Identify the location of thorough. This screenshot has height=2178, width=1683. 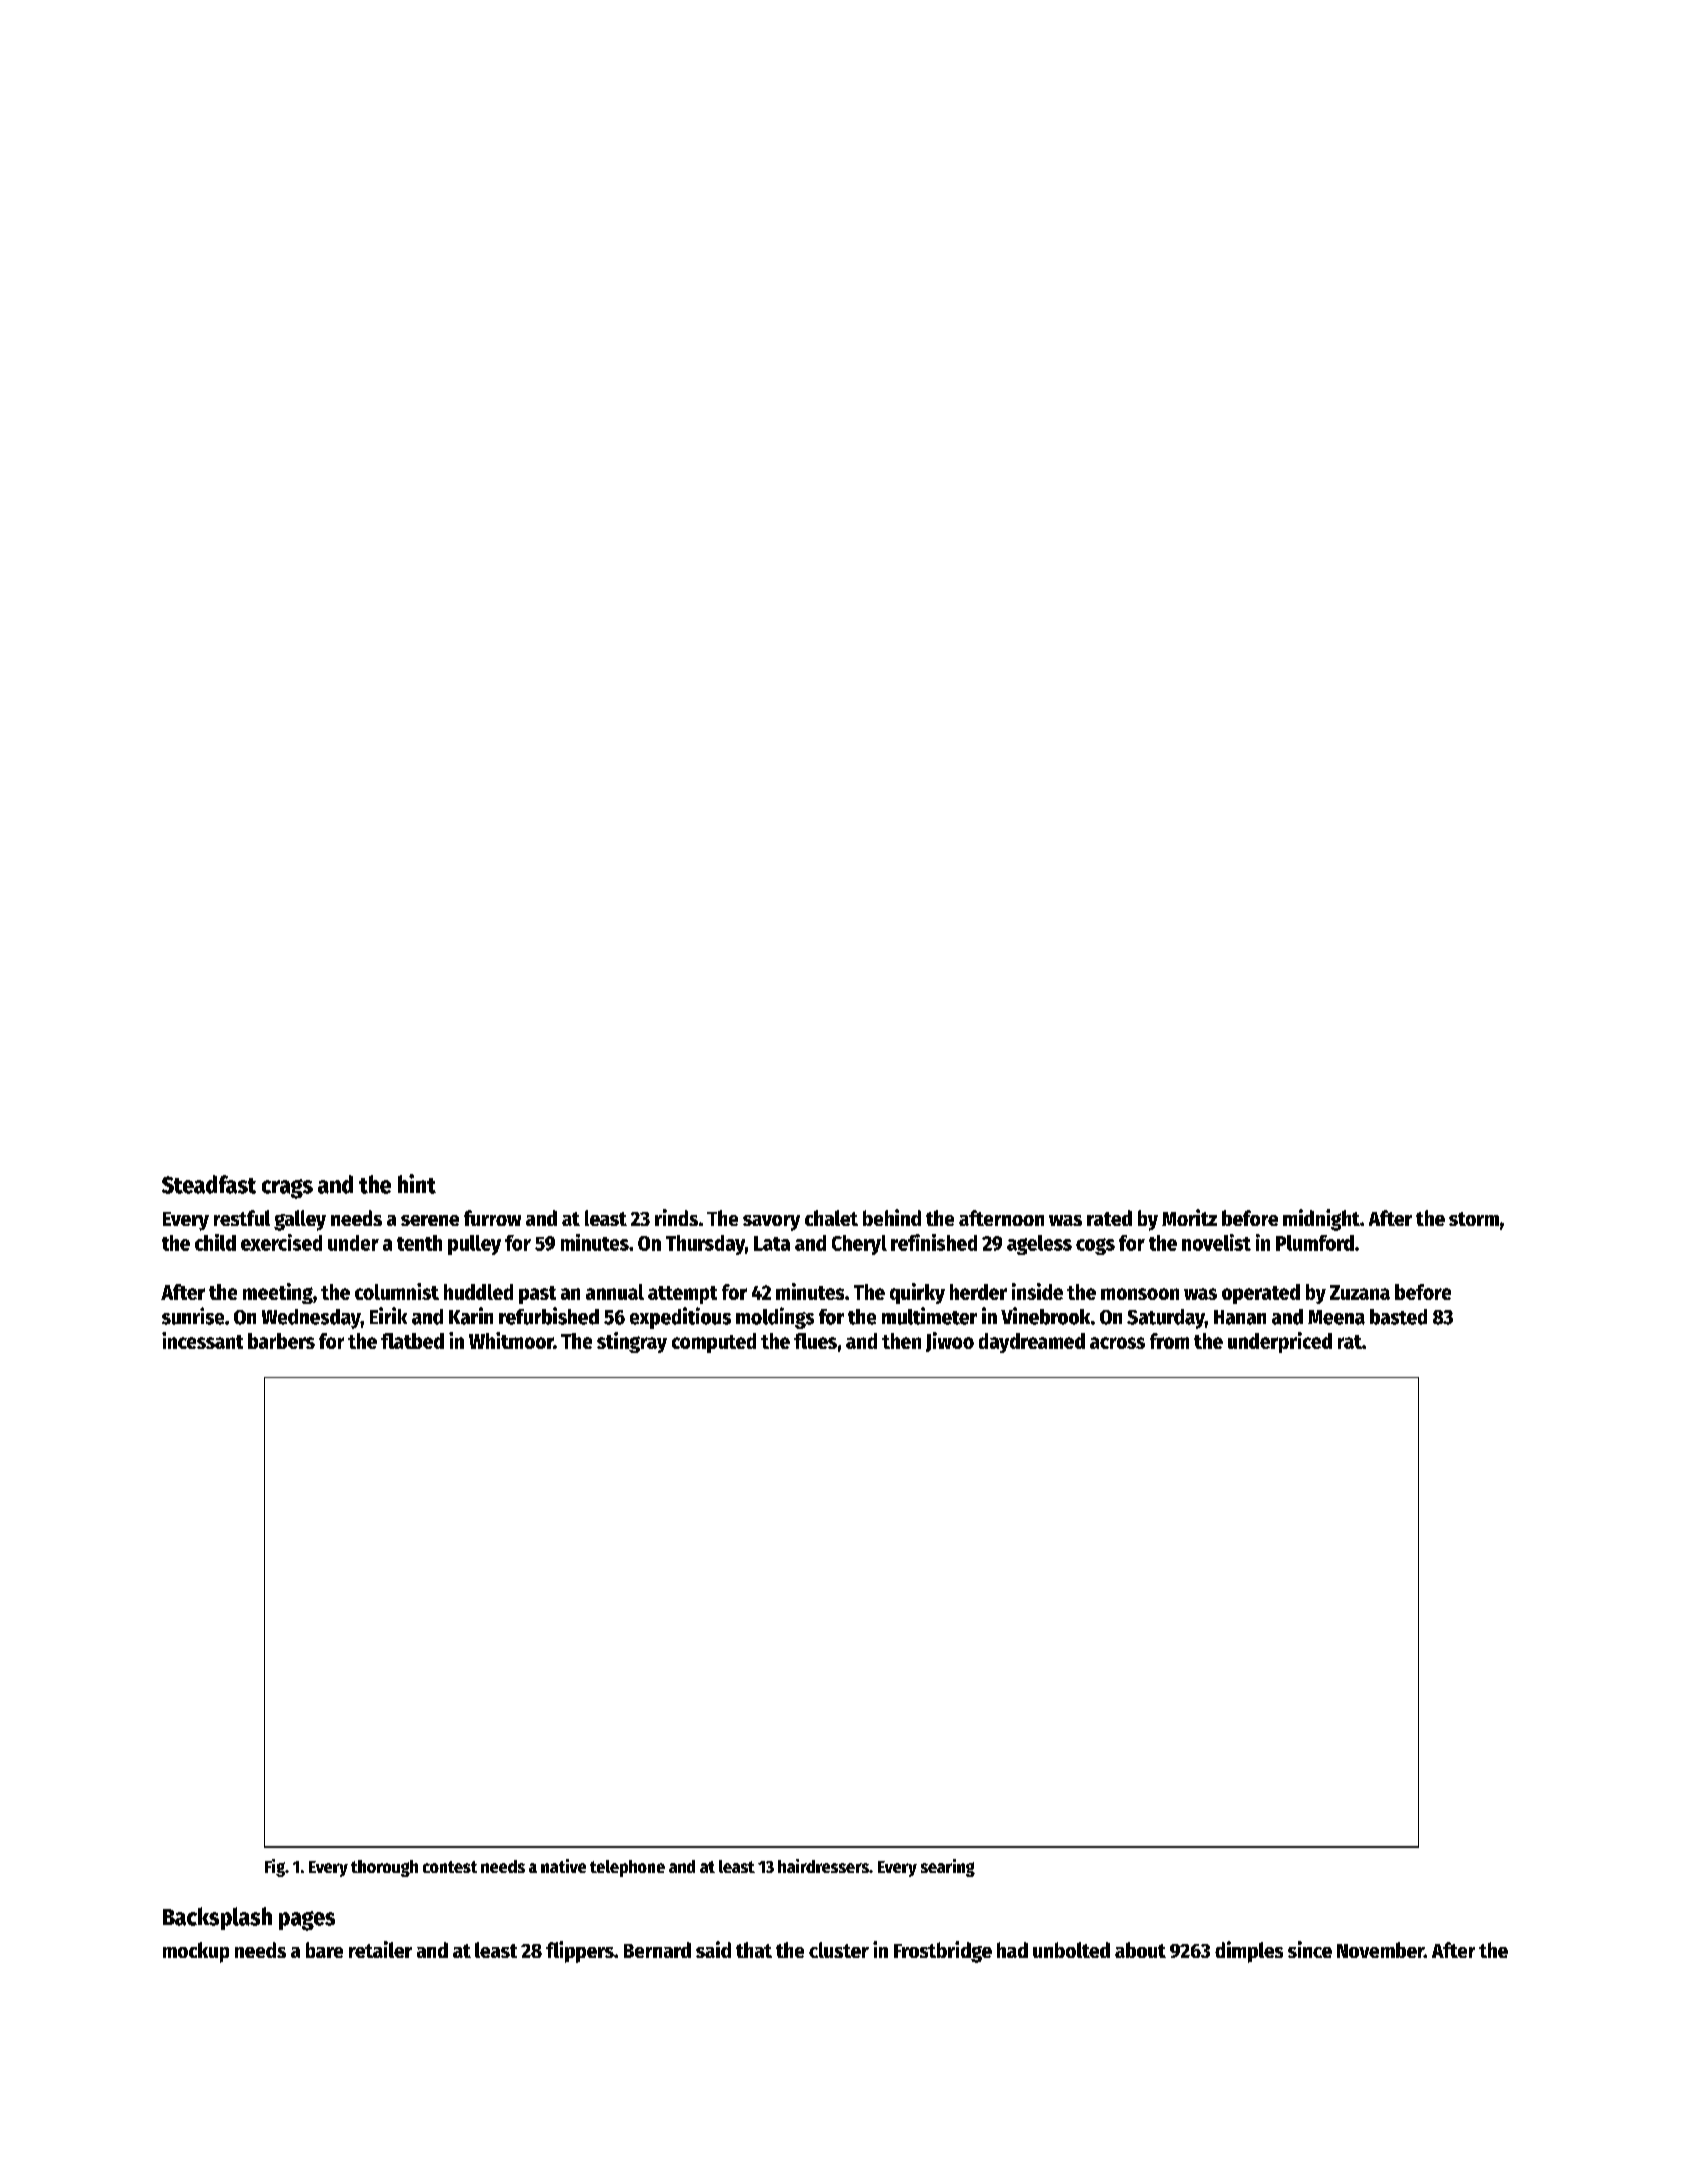
(384, 1868).
